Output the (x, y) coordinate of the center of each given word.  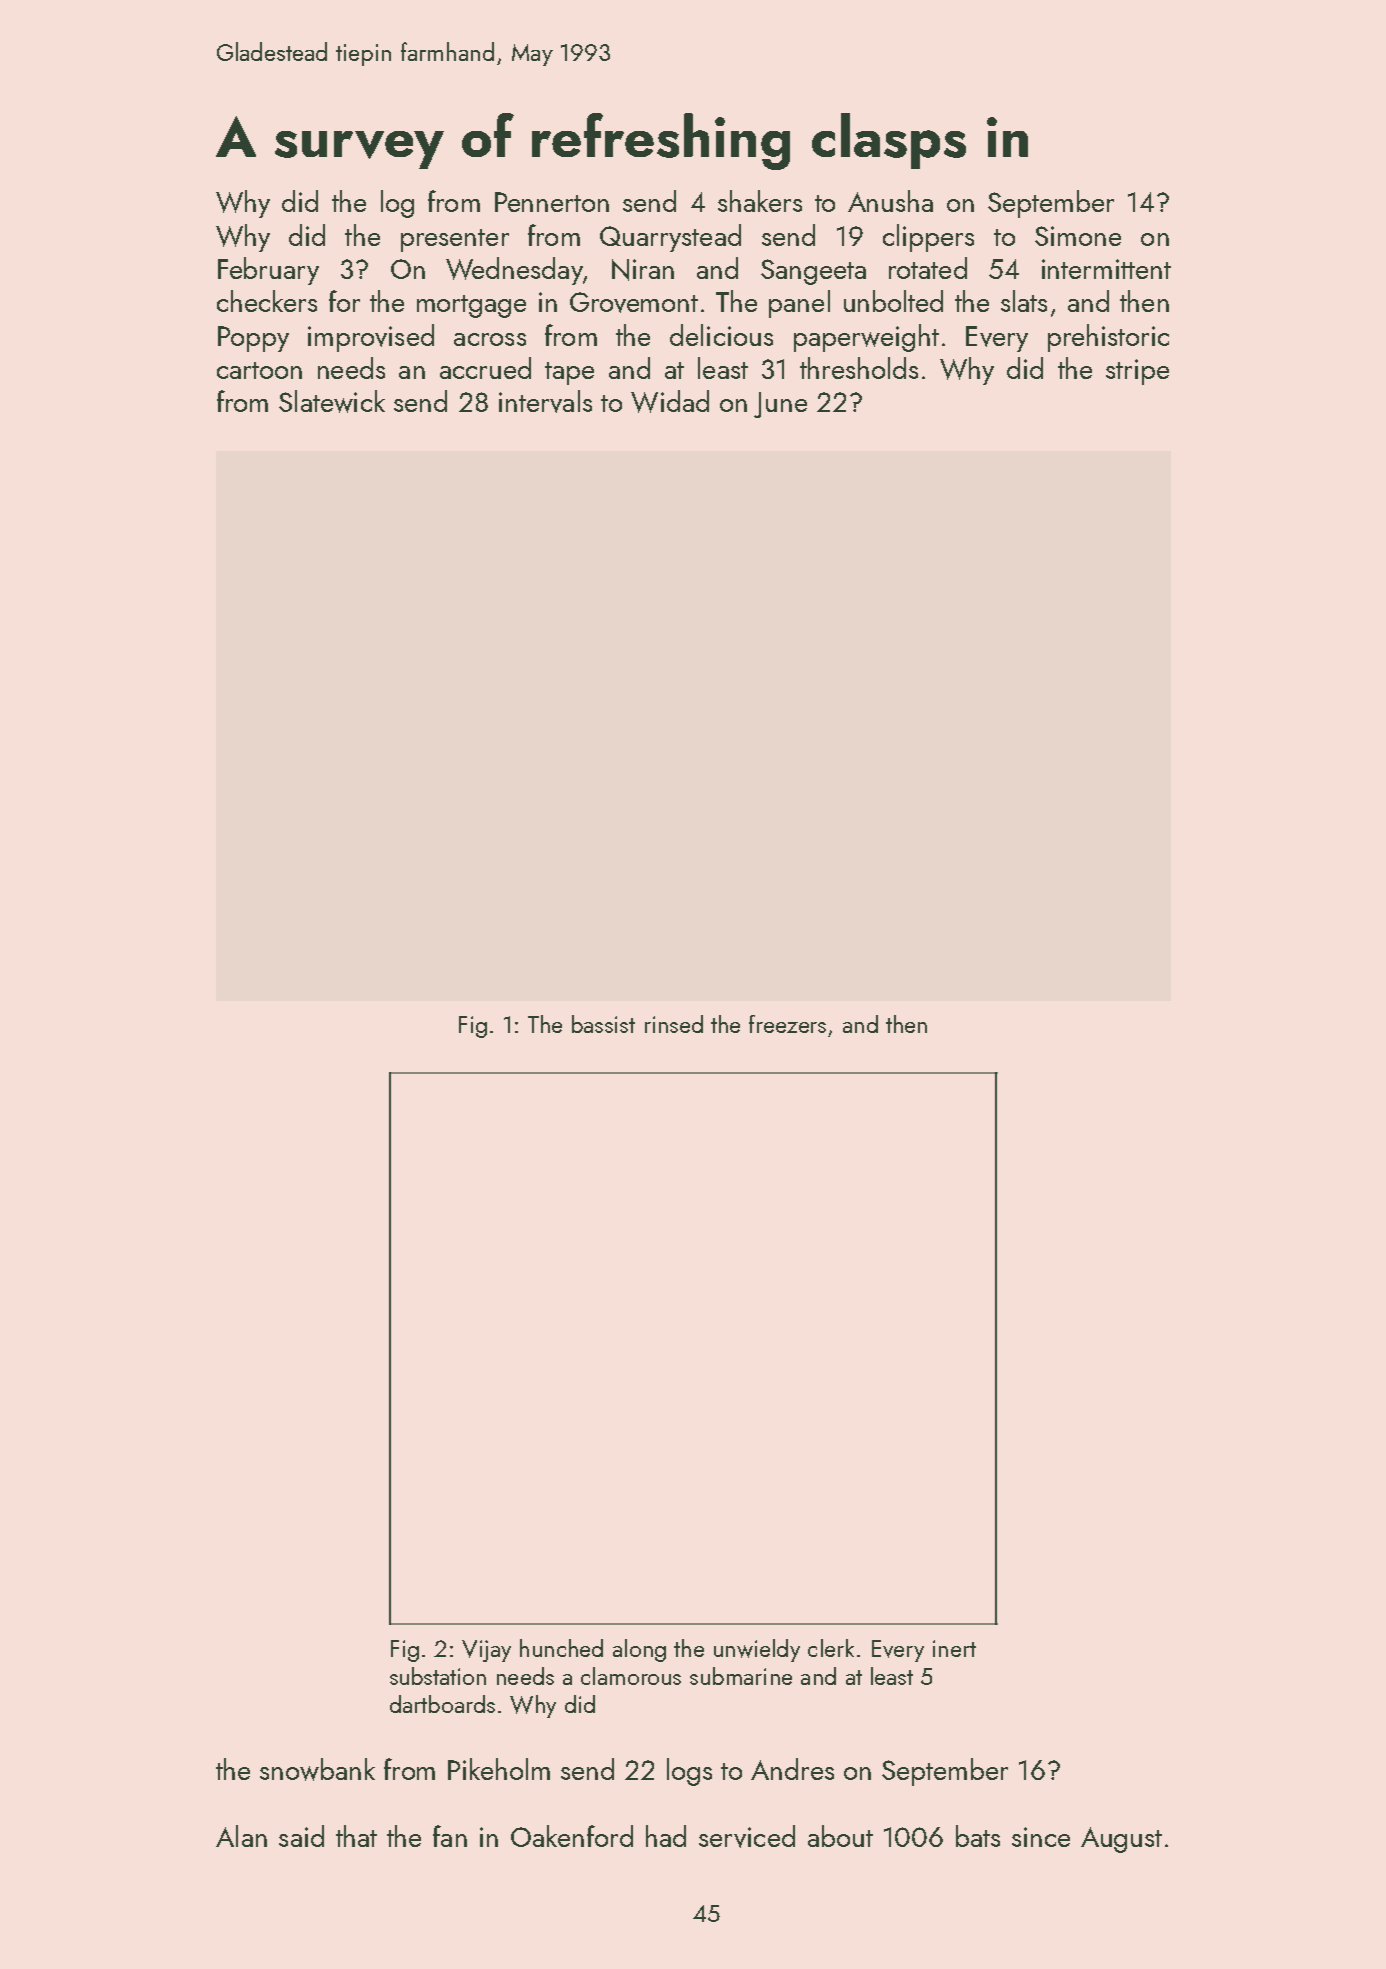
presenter (455, 240)
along (639, 1650)
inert (954, 1648)
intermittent (1106, 269)
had (666, 1836)
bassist (603, 1024)
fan (450, 1836)
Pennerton (552, 202)
